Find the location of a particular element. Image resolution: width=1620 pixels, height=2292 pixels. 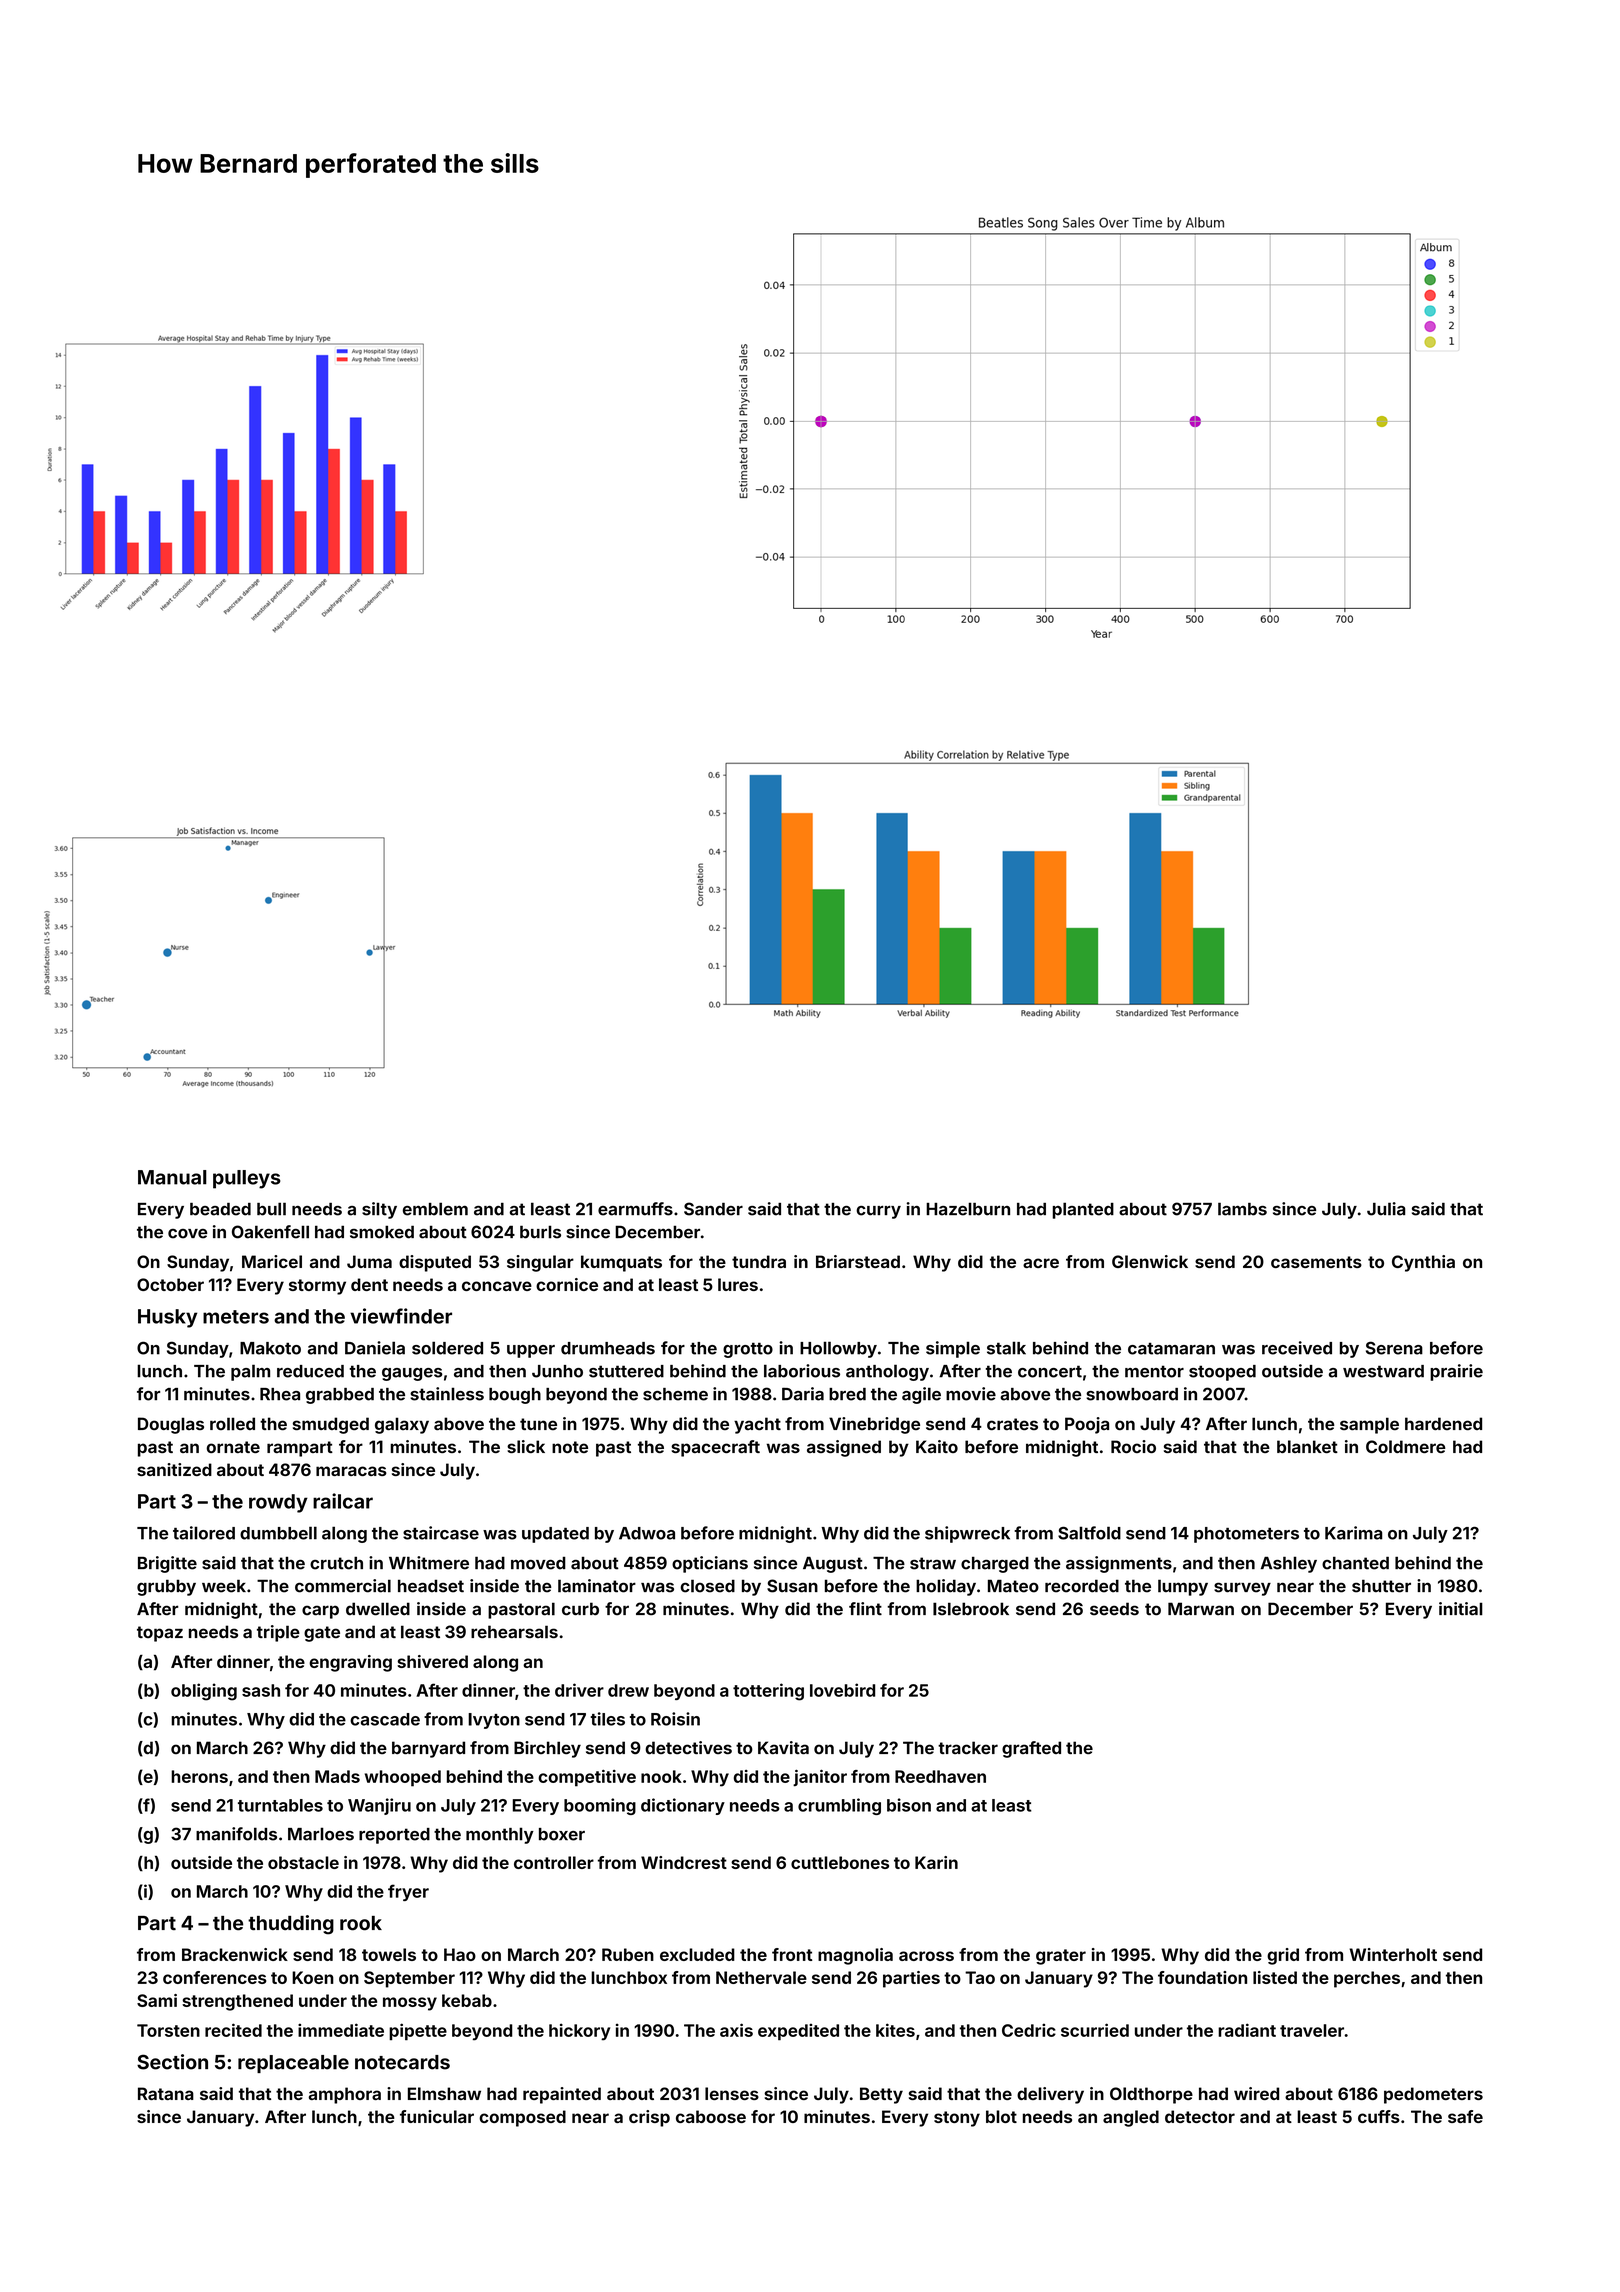

funicular is located at coordinates (437, 2116).
